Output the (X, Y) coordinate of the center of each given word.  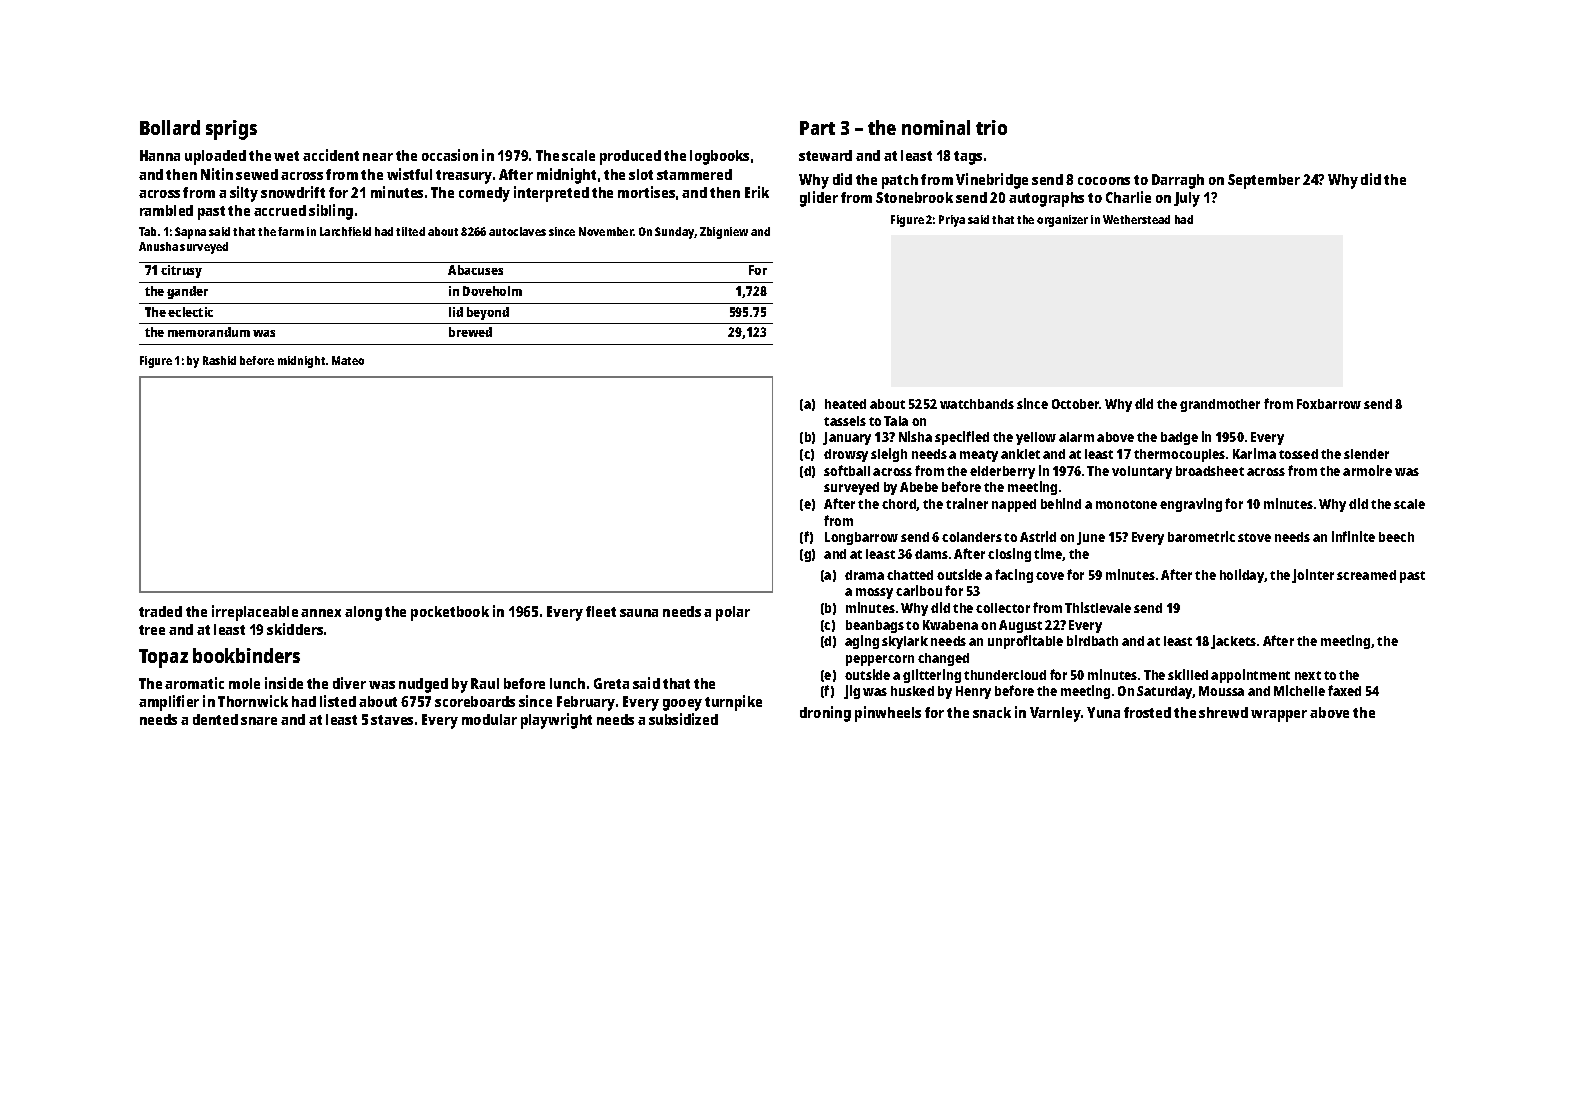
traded (160, 611)
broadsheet (1210, 471)
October (1076, 404)
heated (845, 404)
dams (931, 554)
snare (259, 721)
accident (331, 155)
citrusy (181, 271)
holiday (1242, 576)
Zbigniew (724, 233)
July (1187, 199)
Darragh (1178, 181)
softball (847, 470)
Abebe (919, 487)
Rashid (219, 360)
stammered (694, 174)
